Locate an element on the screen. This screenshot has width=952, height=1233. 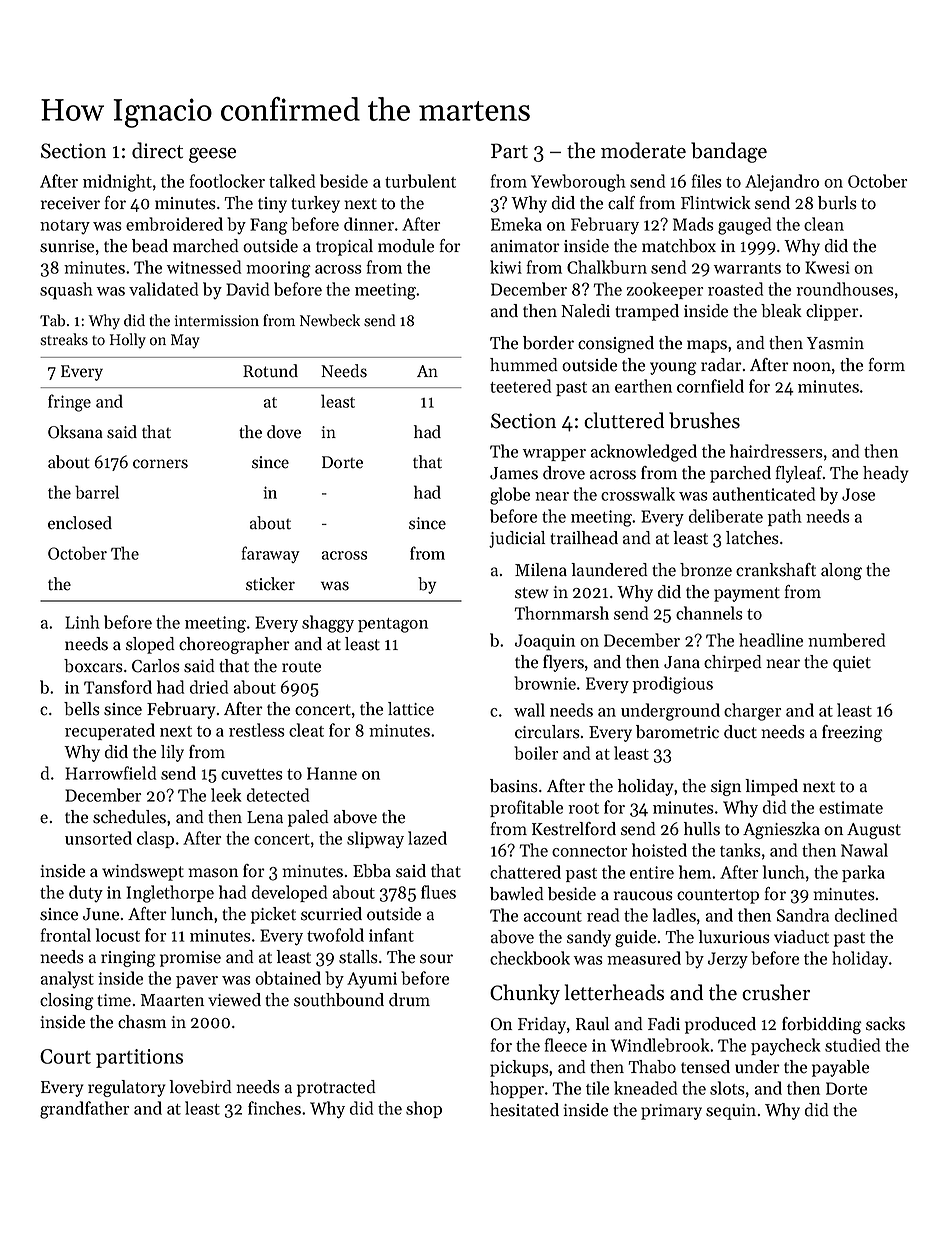
teetered is located at coordinates (520, 386).
